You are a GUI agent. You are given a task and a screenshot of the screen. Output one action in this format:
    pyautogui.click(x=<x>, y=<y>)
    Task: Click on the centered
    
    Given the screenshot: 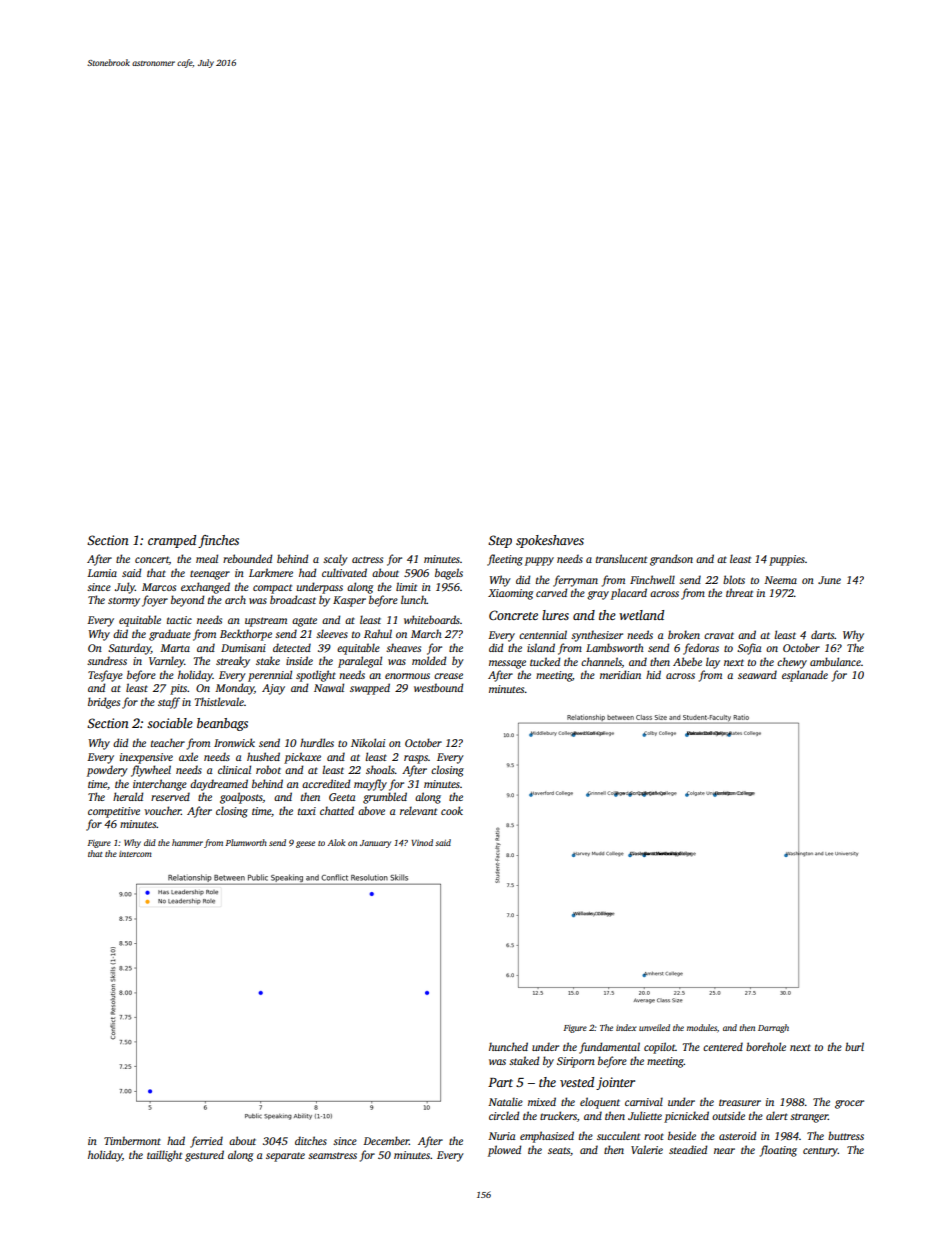 What is the action you would take?
    pyautogui.click(x=723, y=1046)
